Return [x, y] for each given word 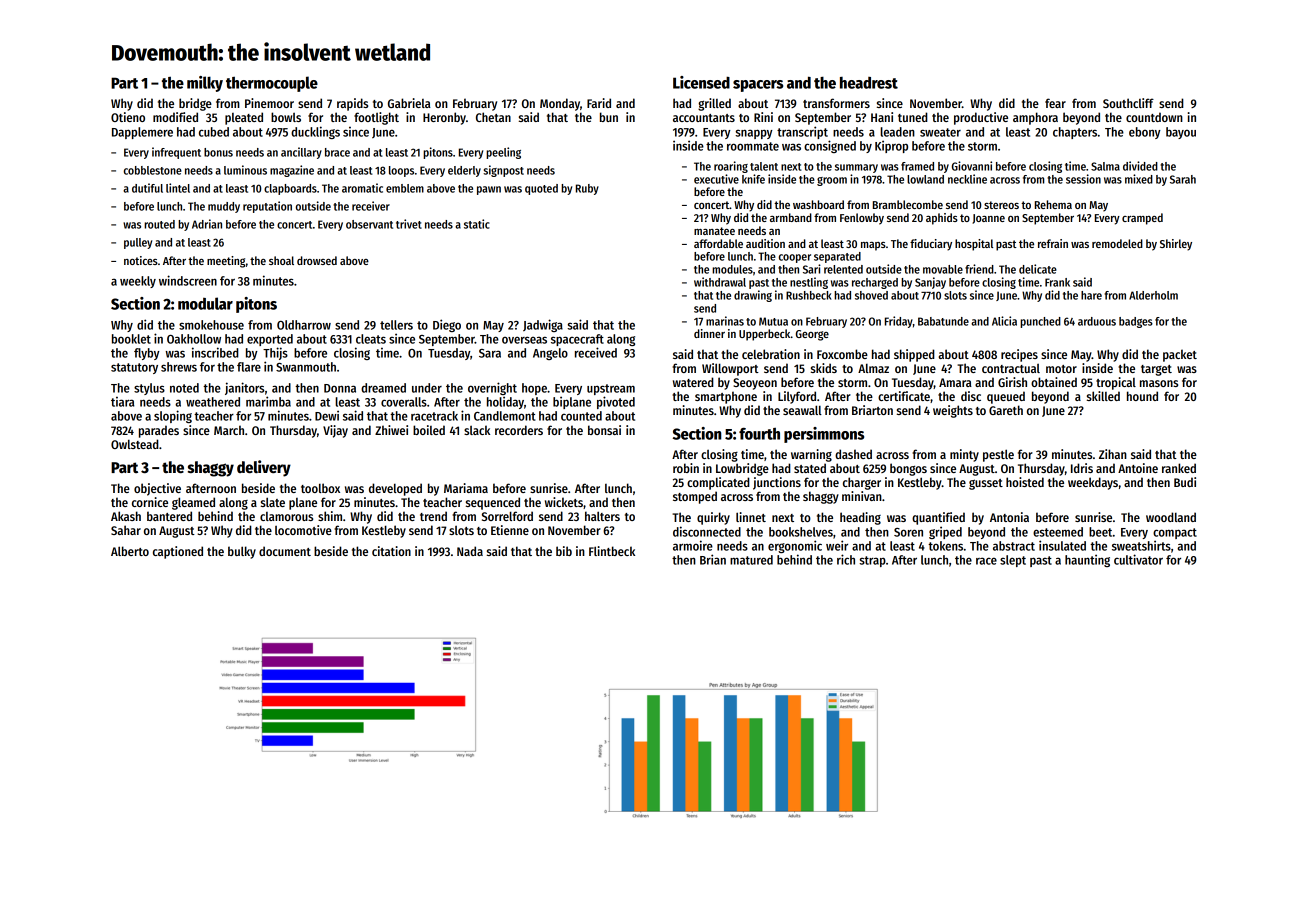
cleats [371, 339]
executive [716, 179]
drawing [753, 296]
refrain [1053, 243]
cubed [214, 132]
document [285, 551]
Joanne [988, 219]
